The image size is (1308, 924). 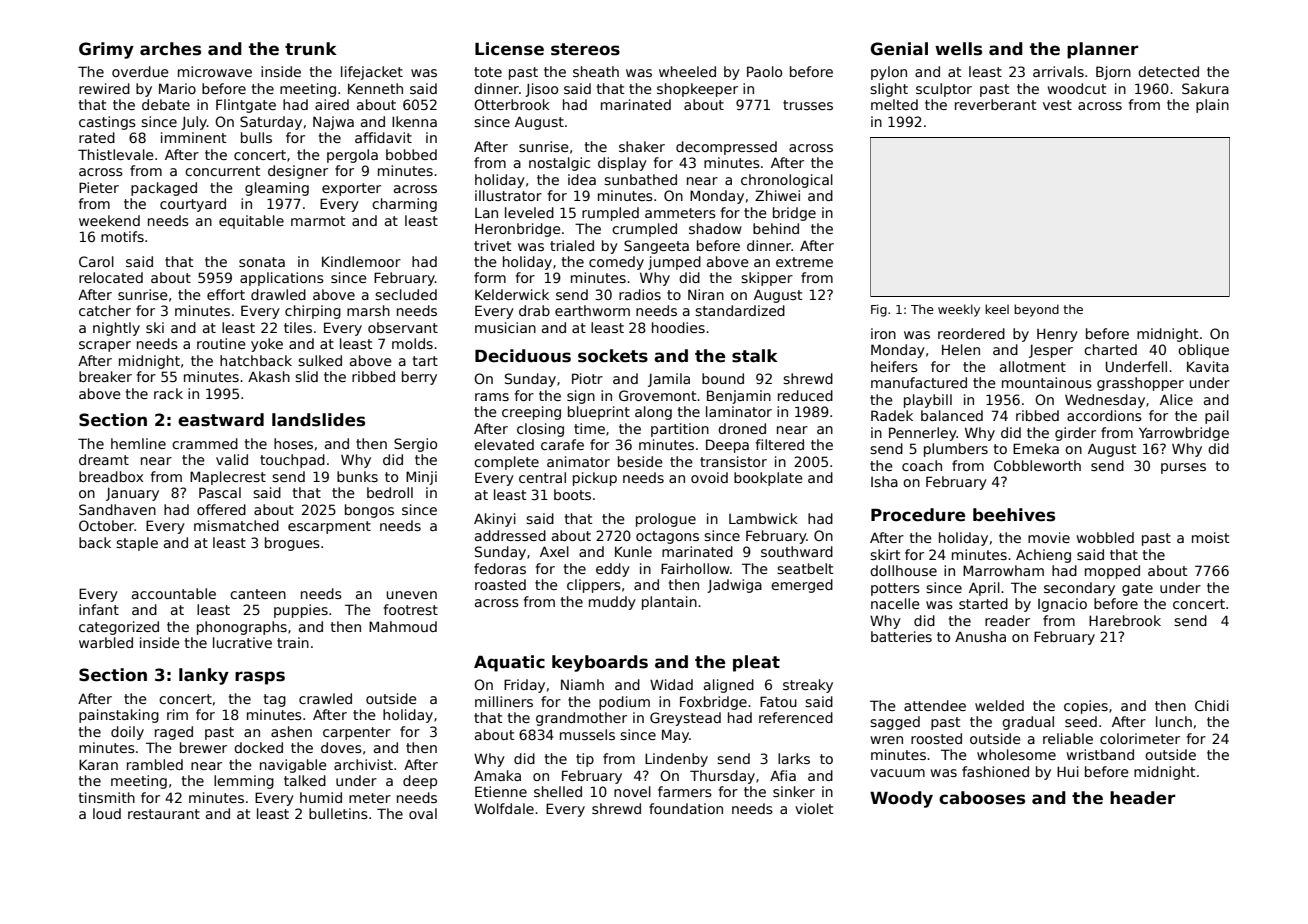 What do you see at coordinates (928, 401) in the document?
I see `playbill` at bounding box center [928, 401].
